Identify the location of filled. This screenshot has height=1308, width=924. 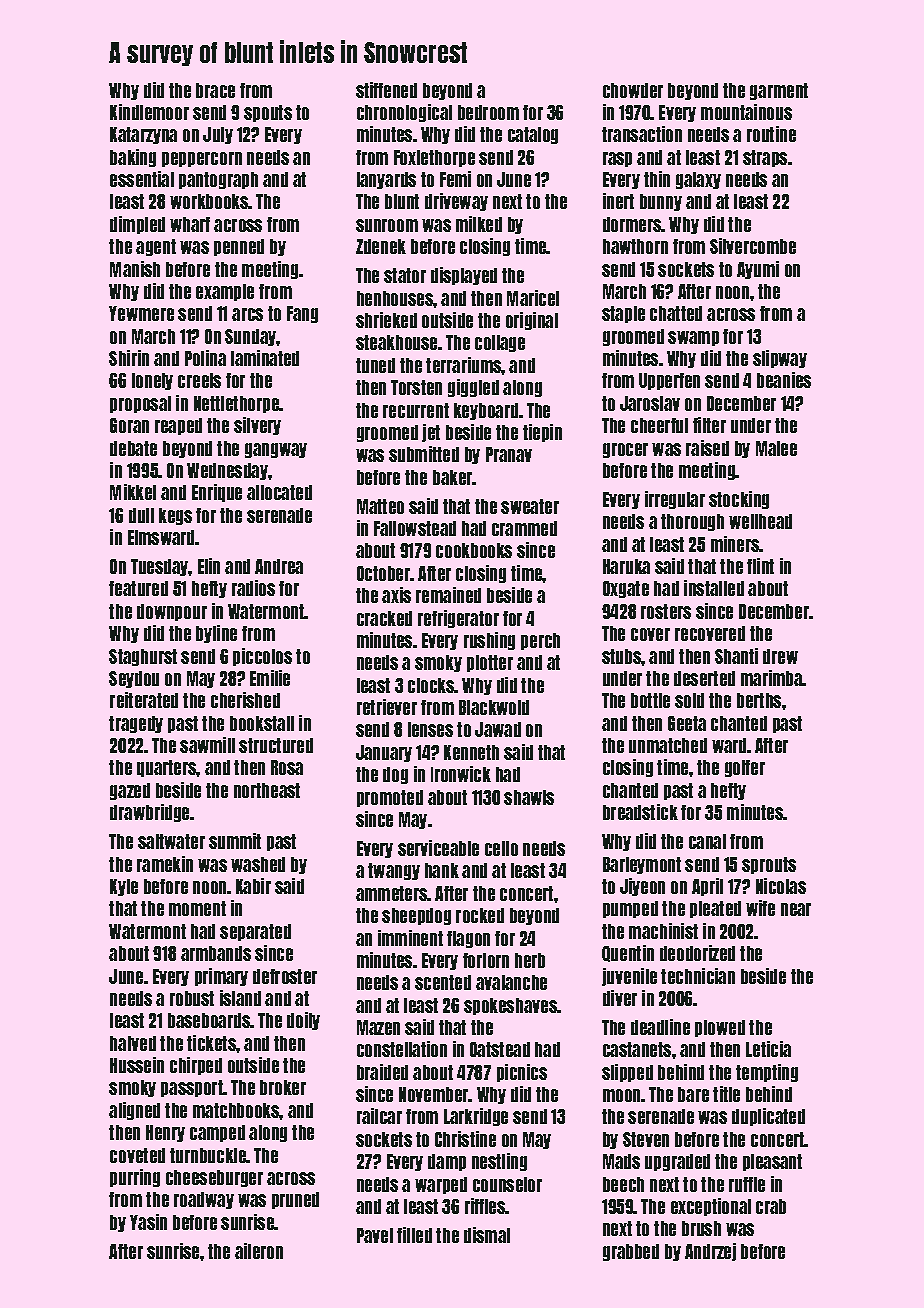
(414, 1235).
